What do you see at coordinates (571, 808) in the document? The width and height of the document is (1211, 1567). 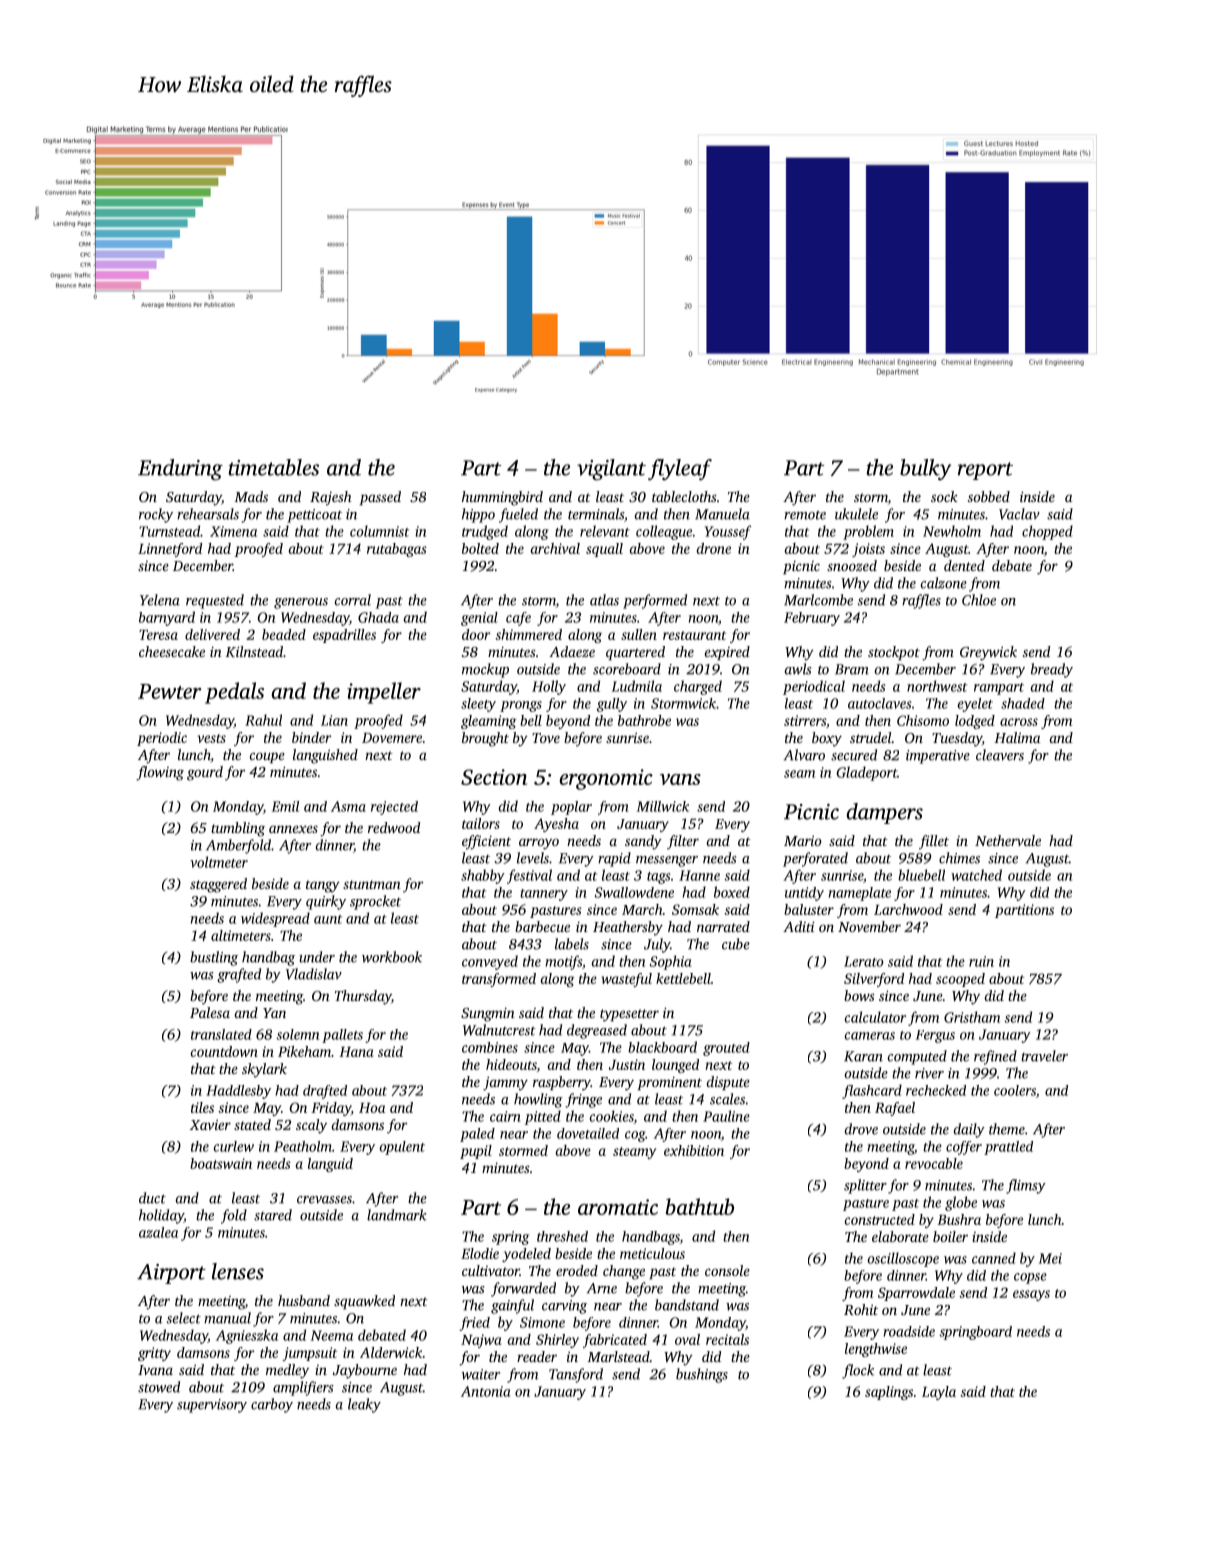 I see `poplar` at bounding box center [571, 808].
